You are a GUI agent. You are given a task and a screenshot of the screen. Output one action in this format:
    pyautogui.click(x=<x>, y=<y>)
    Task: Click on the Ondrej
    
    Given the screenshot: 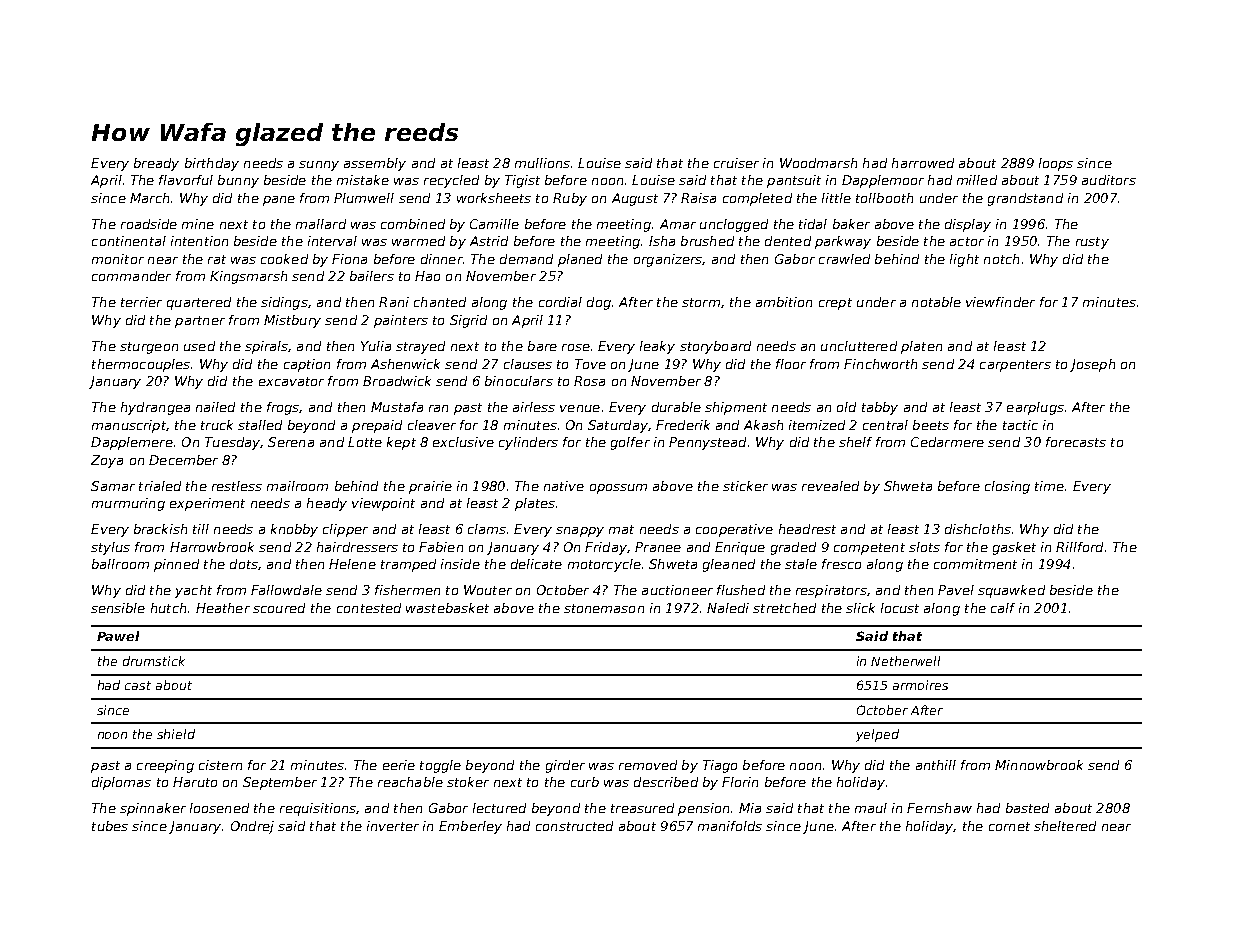 What is the action you would take?
    pyautogui.click(x=252, y=827)
